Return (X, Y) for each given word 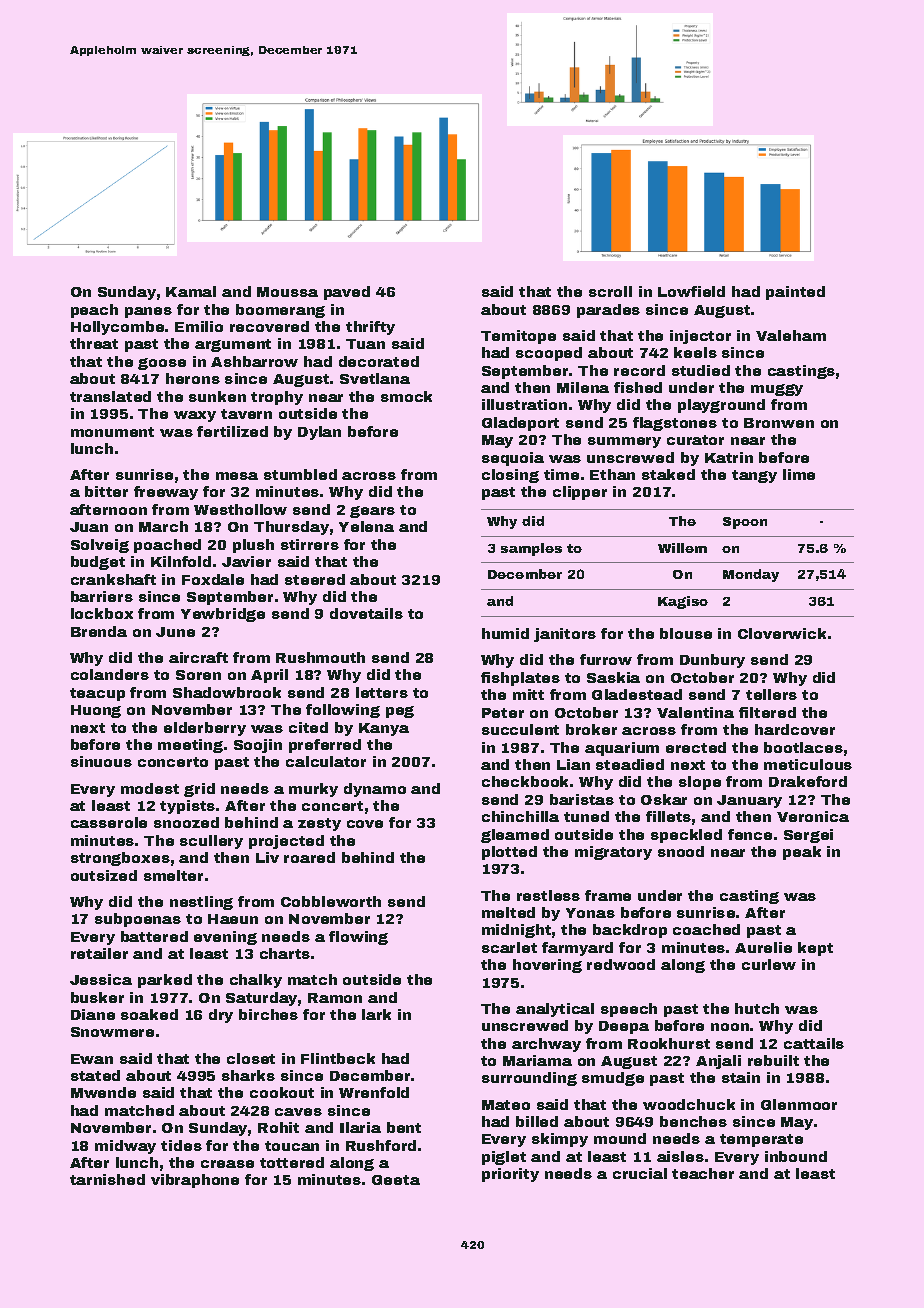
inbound (796, 1156)
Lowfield (691, 291)
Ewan (92, 1059)
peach (94, 311)
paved (347, 293)
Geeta (396, 1180)
